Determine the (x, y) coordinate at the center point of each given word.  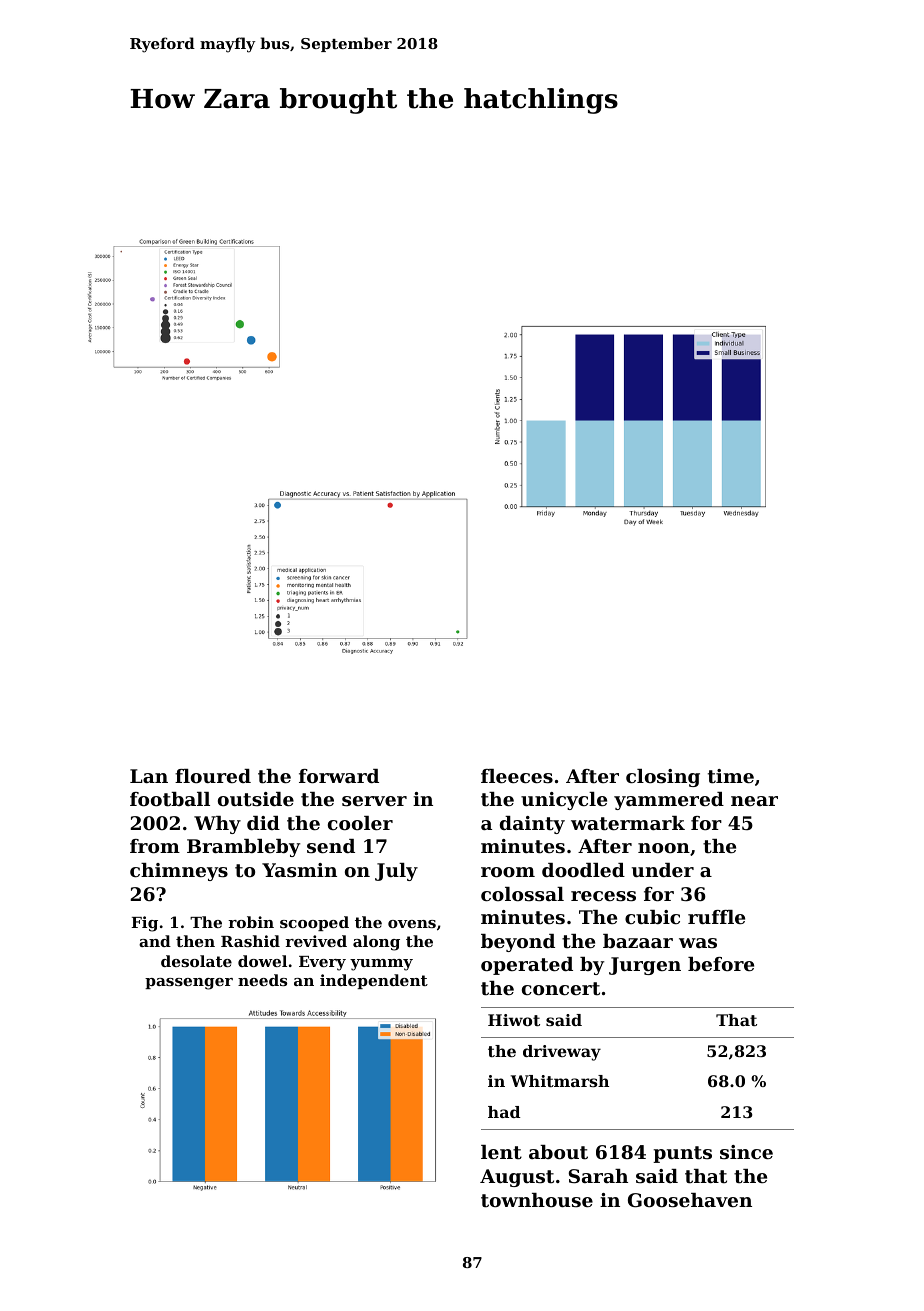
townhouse (537, 1200)
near (754, 801)
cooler (360, 823)
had (504, 1112)
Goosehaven (690, 1200)
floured (213, 776)
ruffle (716, 917)
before (721, 964)
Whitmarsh (560, 1081)
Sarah (598, 1176)
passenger (189, 984)
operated (527, 966)
